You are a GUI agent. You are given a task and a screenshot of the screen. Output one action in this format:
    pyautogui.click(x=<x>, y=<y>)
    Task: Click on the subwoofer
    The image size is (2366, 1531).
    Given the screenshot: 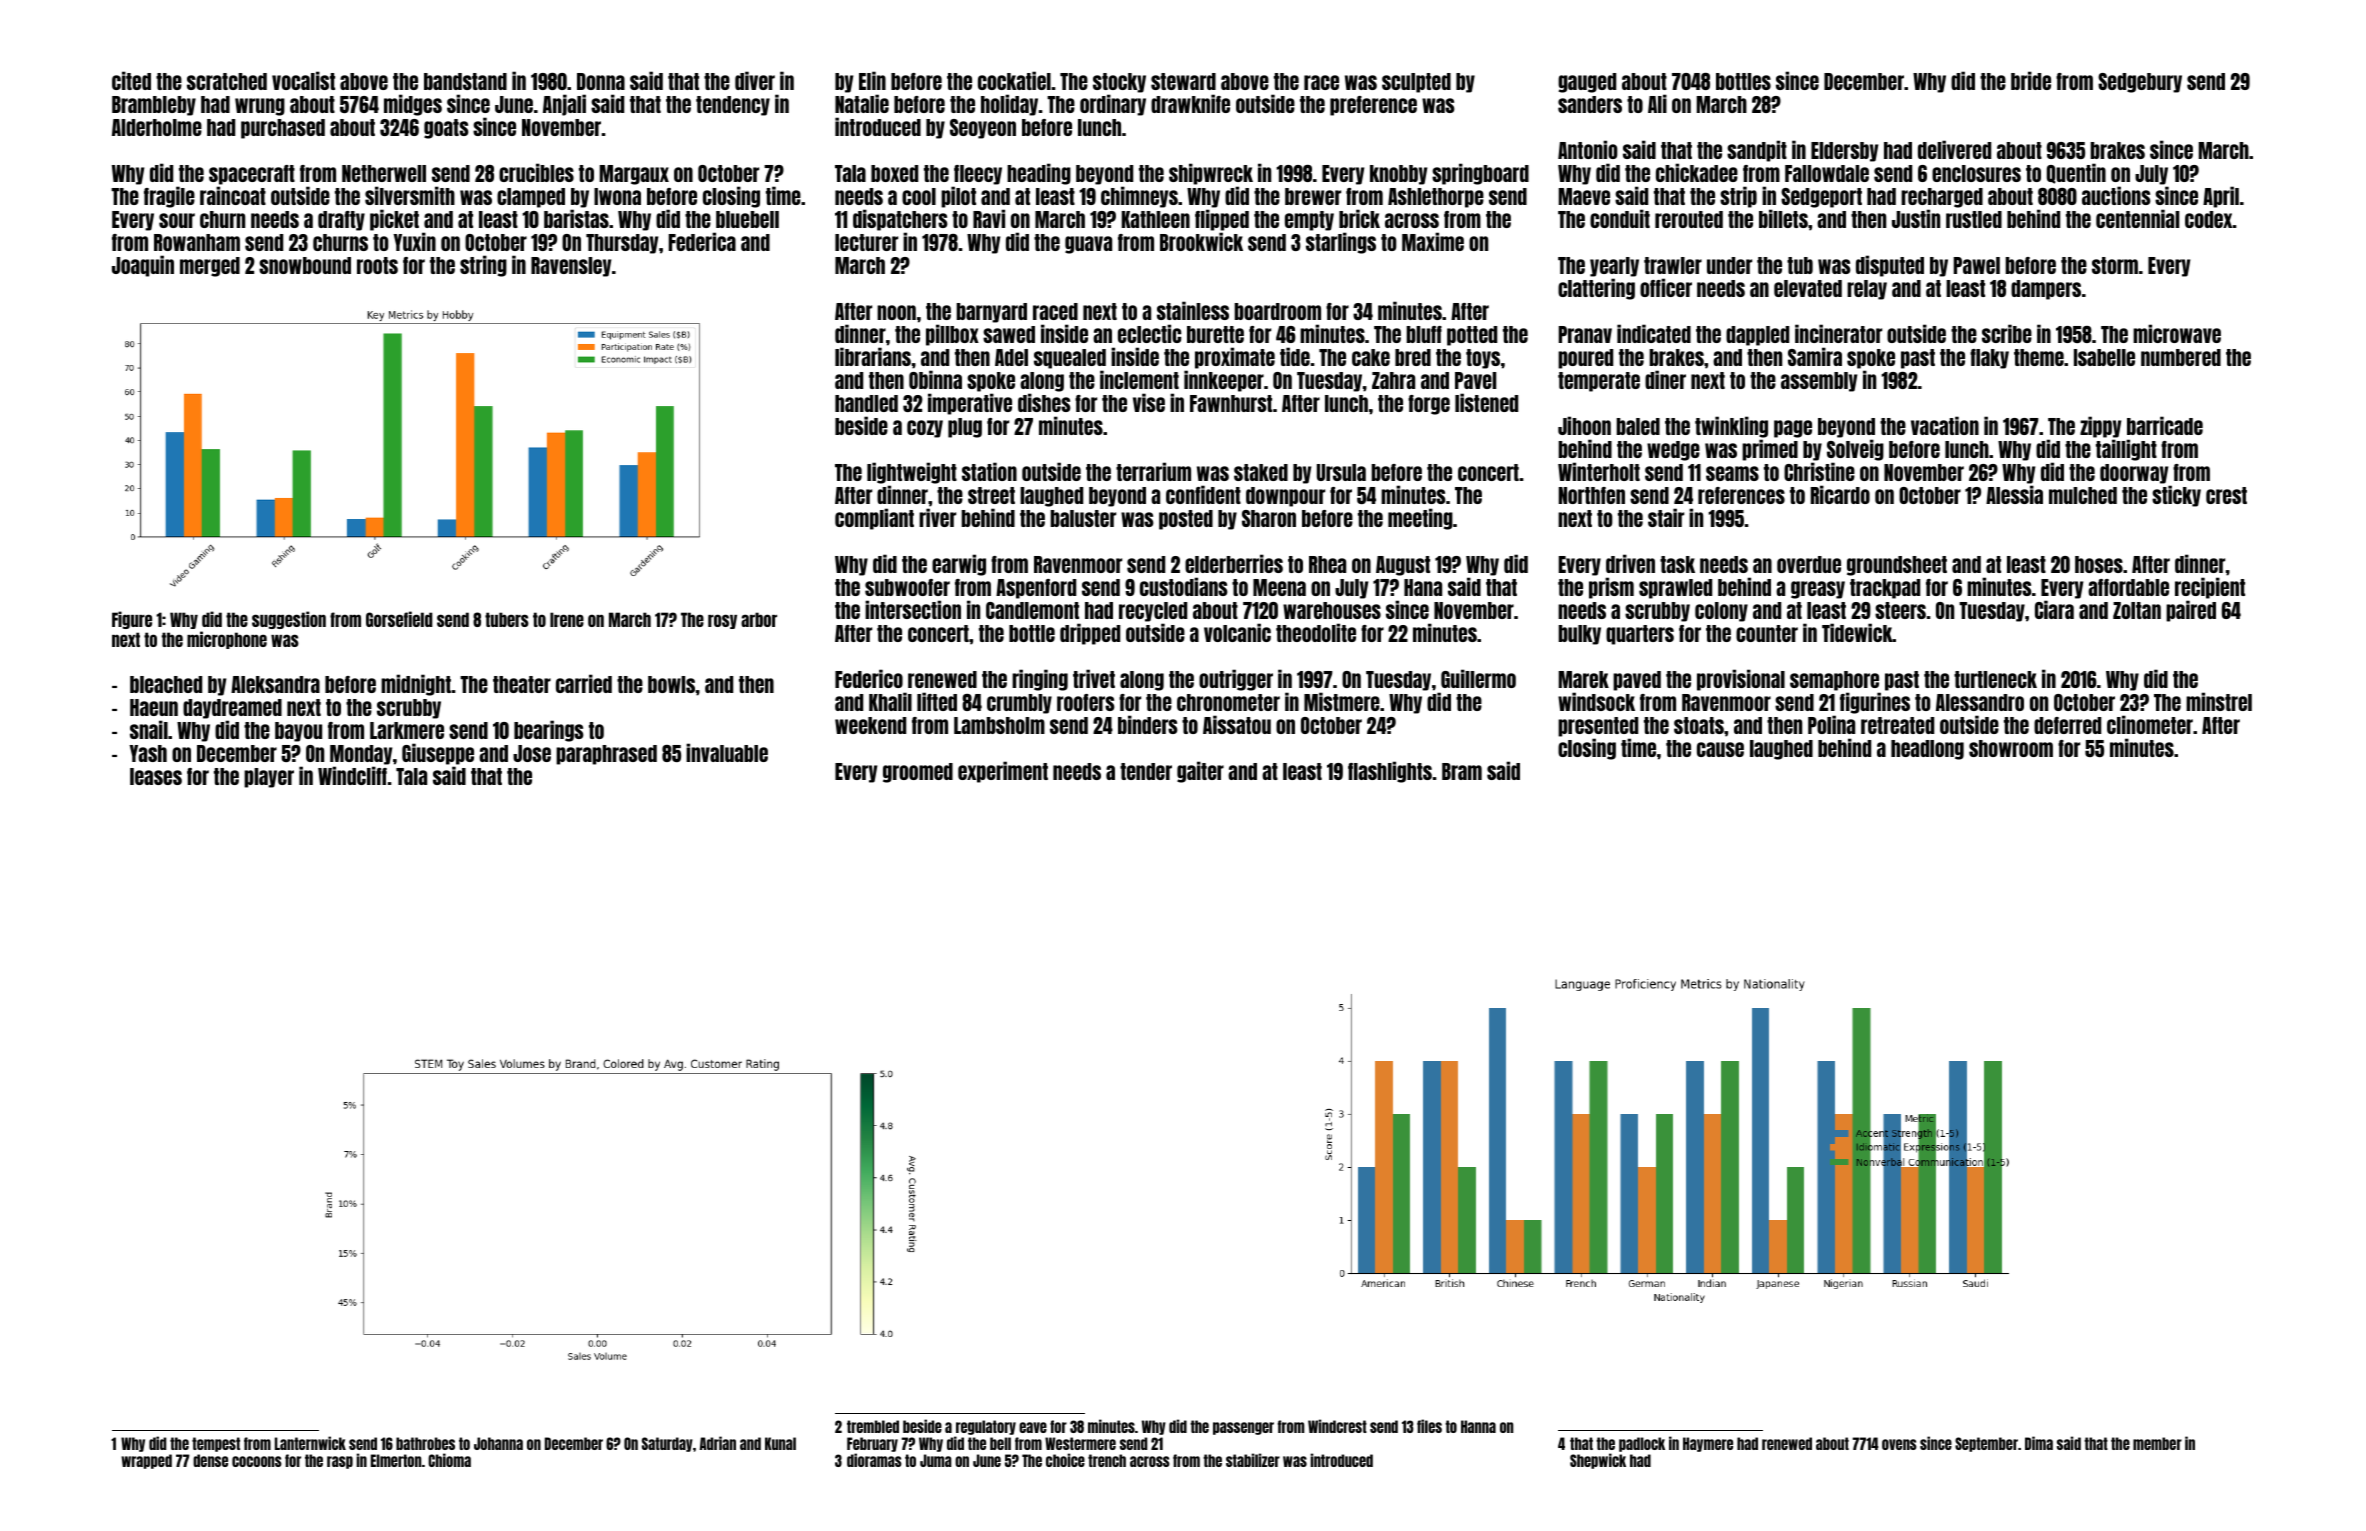 What is the action you would take?
    pyautogui.click(x=907, y=587)
